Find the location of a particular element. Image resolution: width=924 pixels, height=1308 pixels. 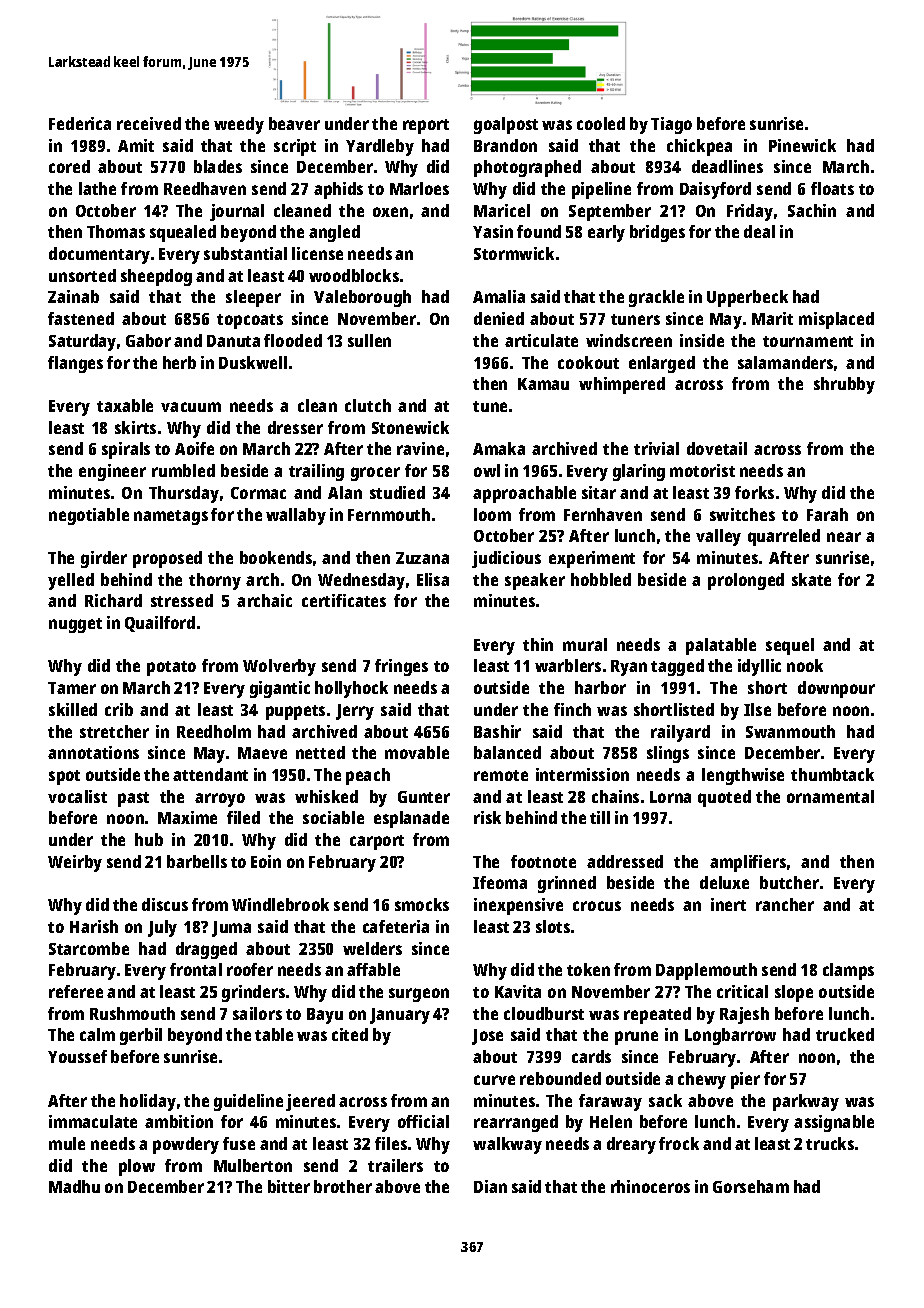

cited is located at coordinates (350, 1034).
